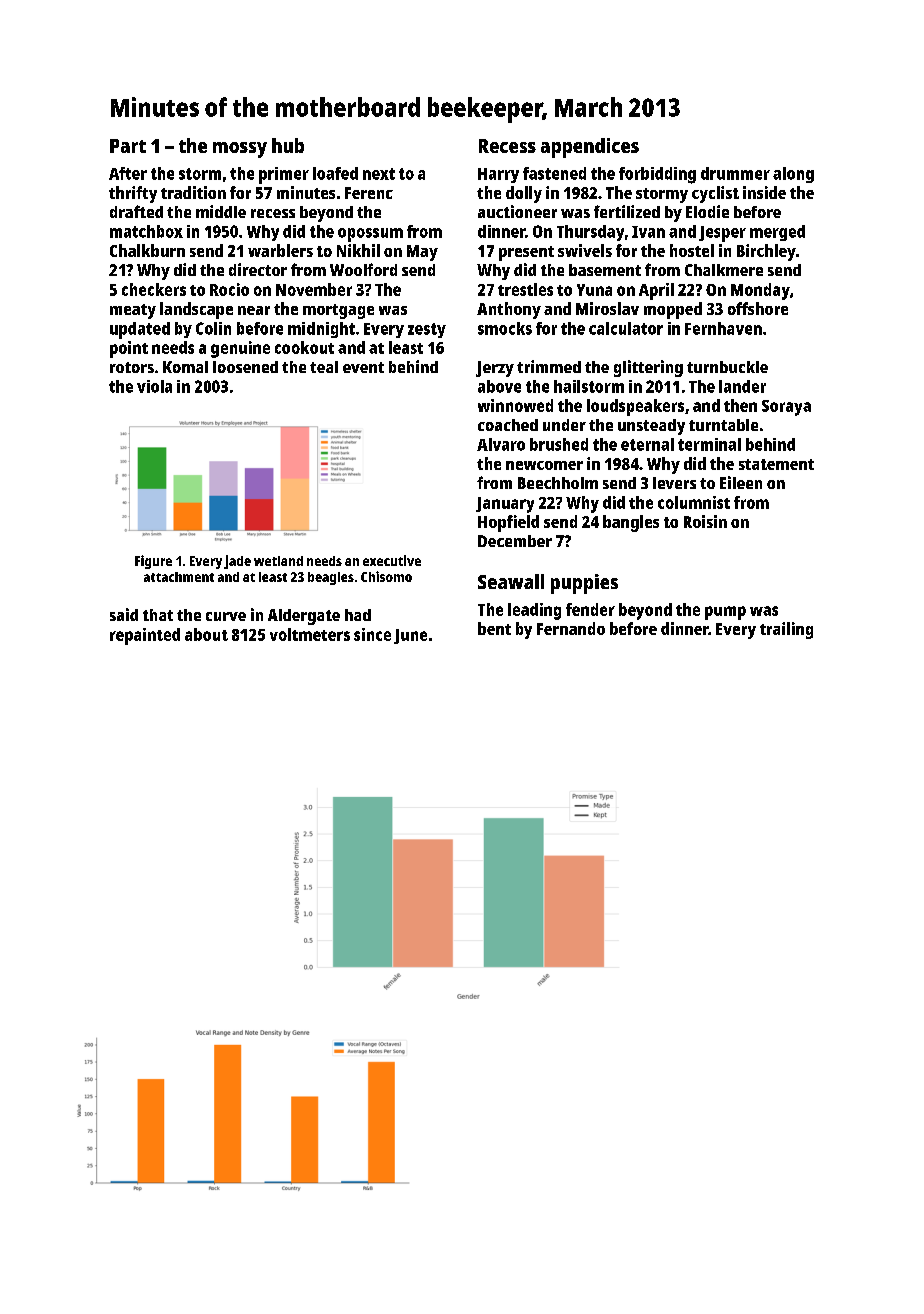 This page has height=1314, width=924. Describe the element at coordinates (735, 173) in the page. I see `drummer` at that location.
